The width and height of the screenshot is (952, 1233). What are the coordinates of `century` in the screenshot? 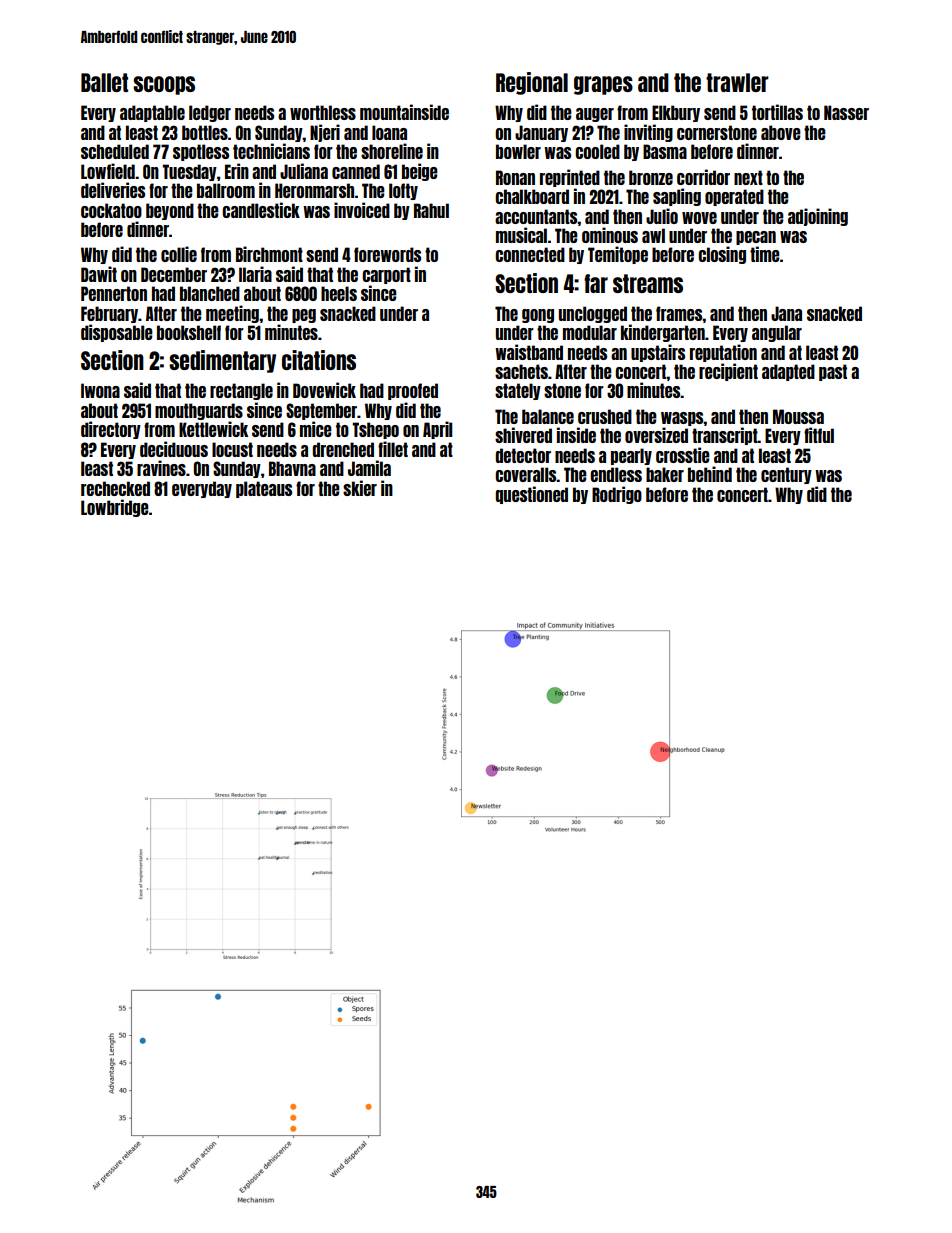 It's located at (786, 475).
